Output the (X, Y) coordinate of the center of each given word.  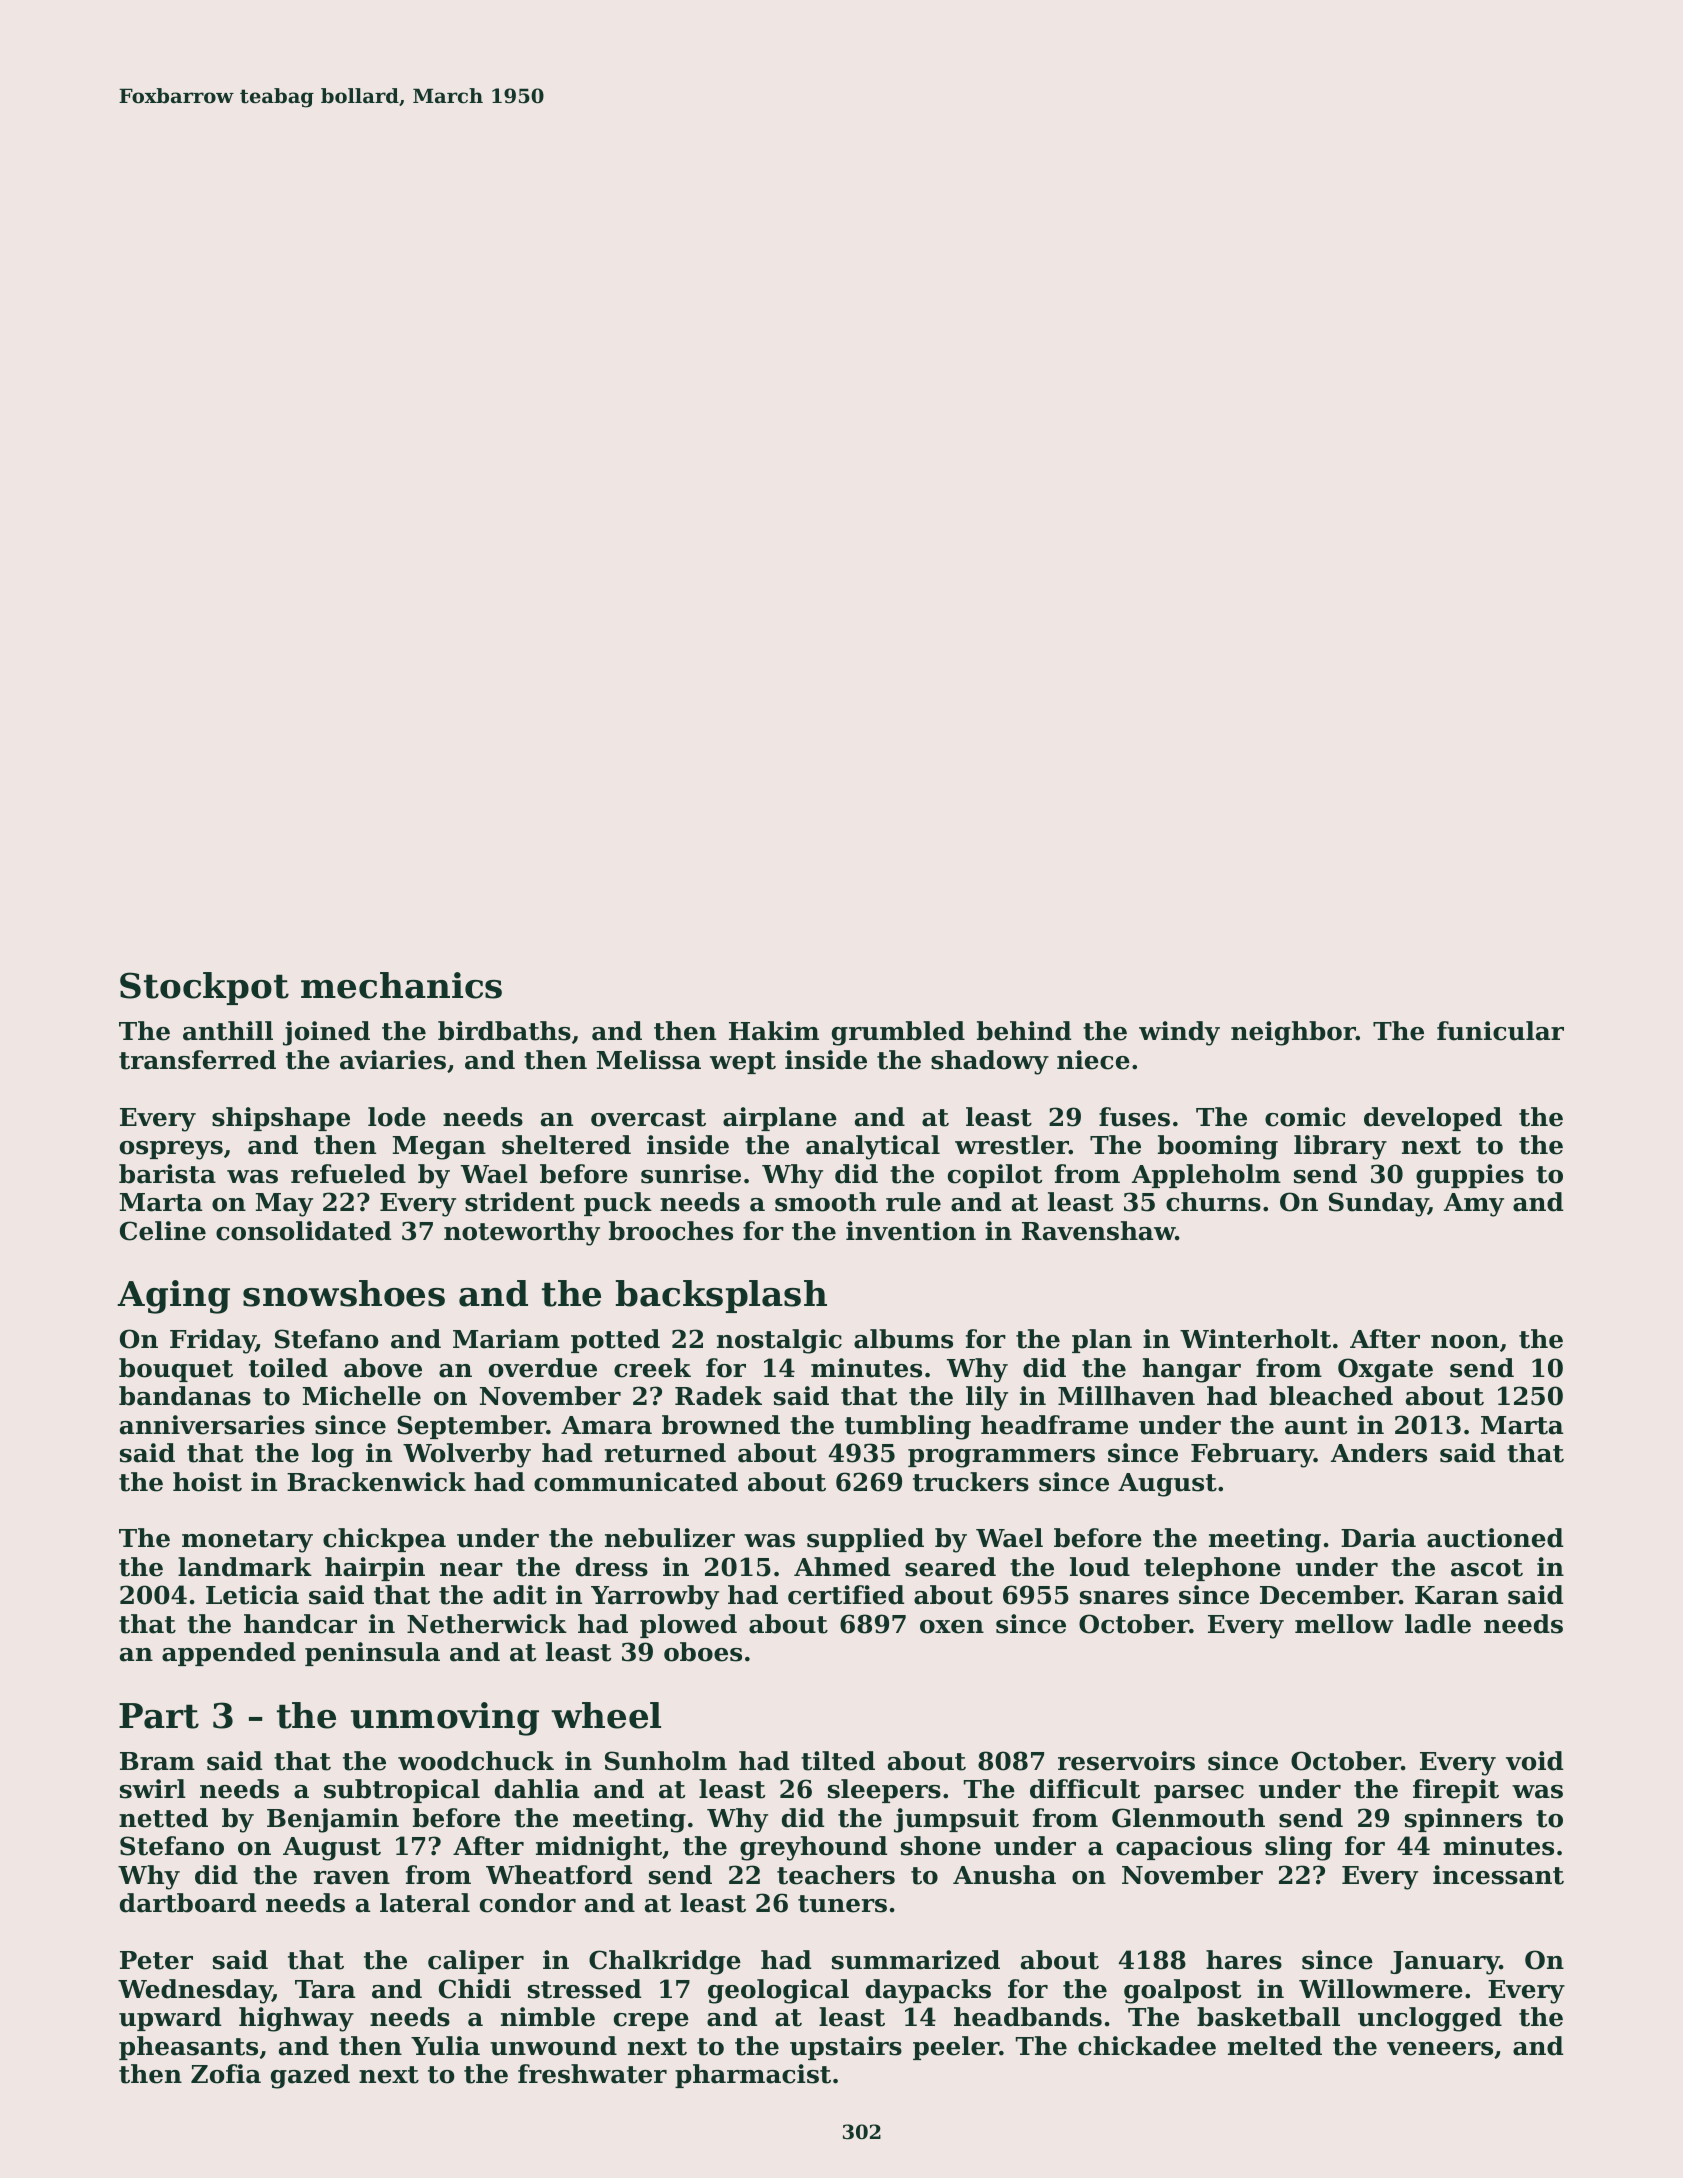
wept (743, 1063)
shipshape (281, 1119)
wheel (606, 1715)
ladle (1438, 1624)
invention (911, 1231)
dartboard (188, 1903)
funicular (1500, 1031)
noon (1465, 1342)
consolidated (303, 1231)
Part (159, 1716)
